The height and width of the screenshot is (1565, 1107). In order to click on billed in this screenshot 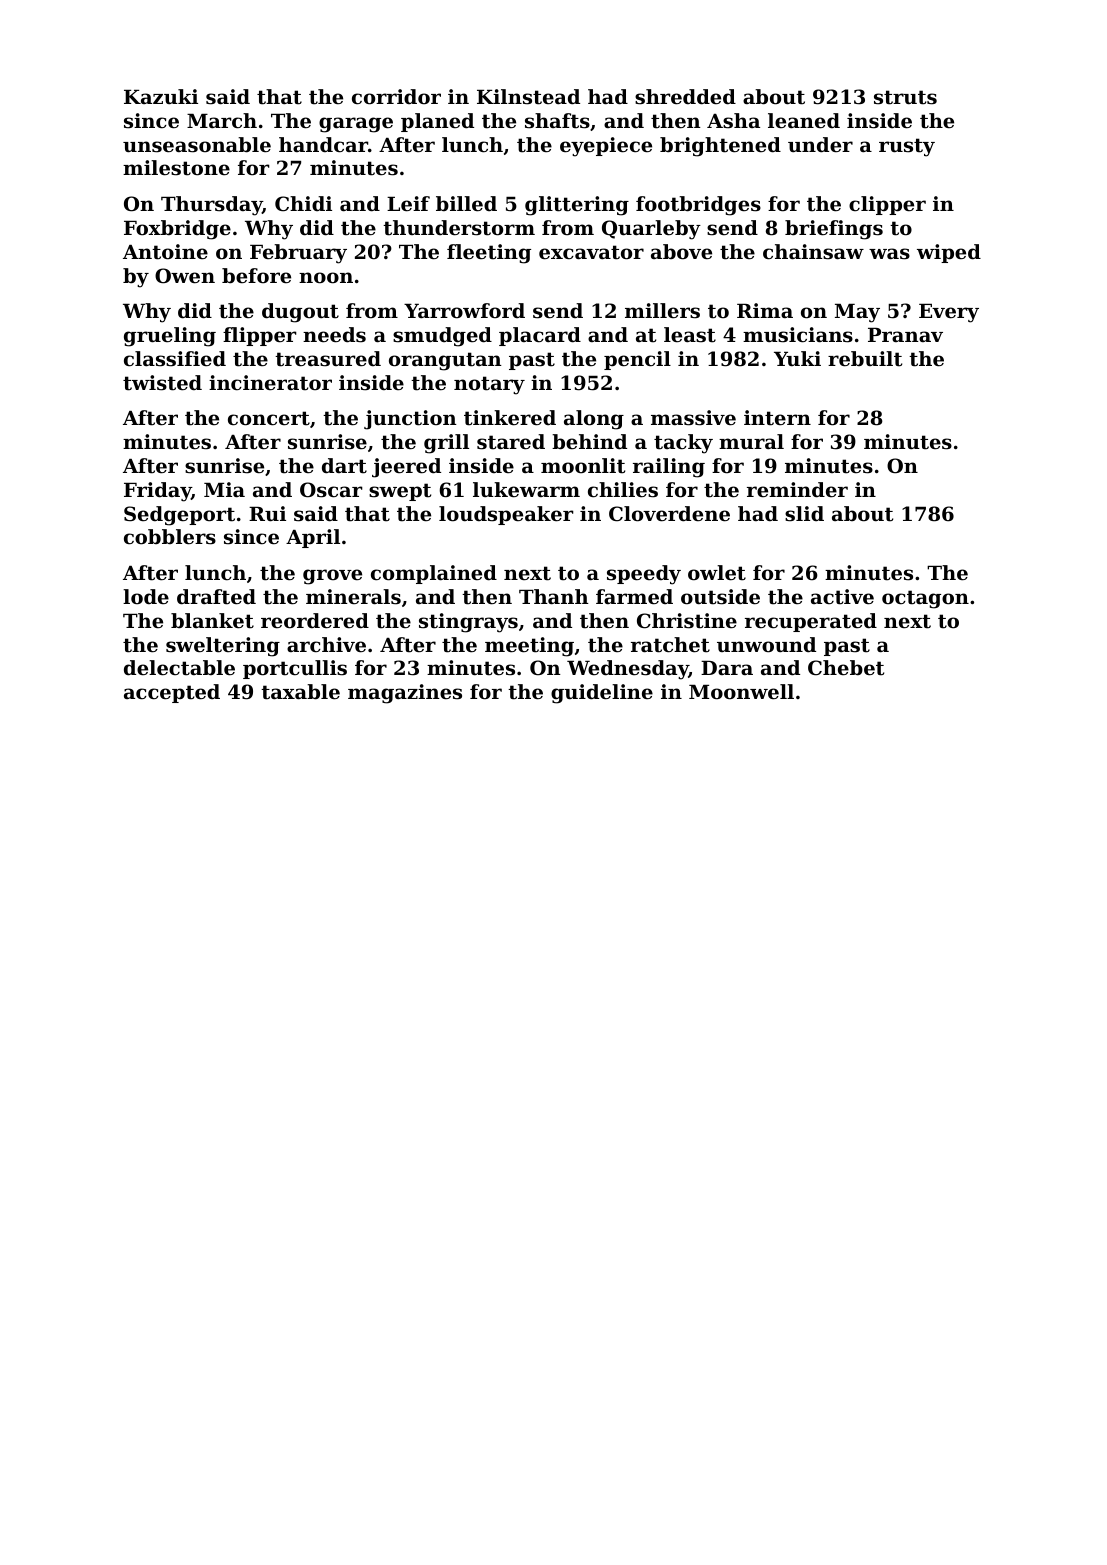, I will do `click(466, 204)`.
